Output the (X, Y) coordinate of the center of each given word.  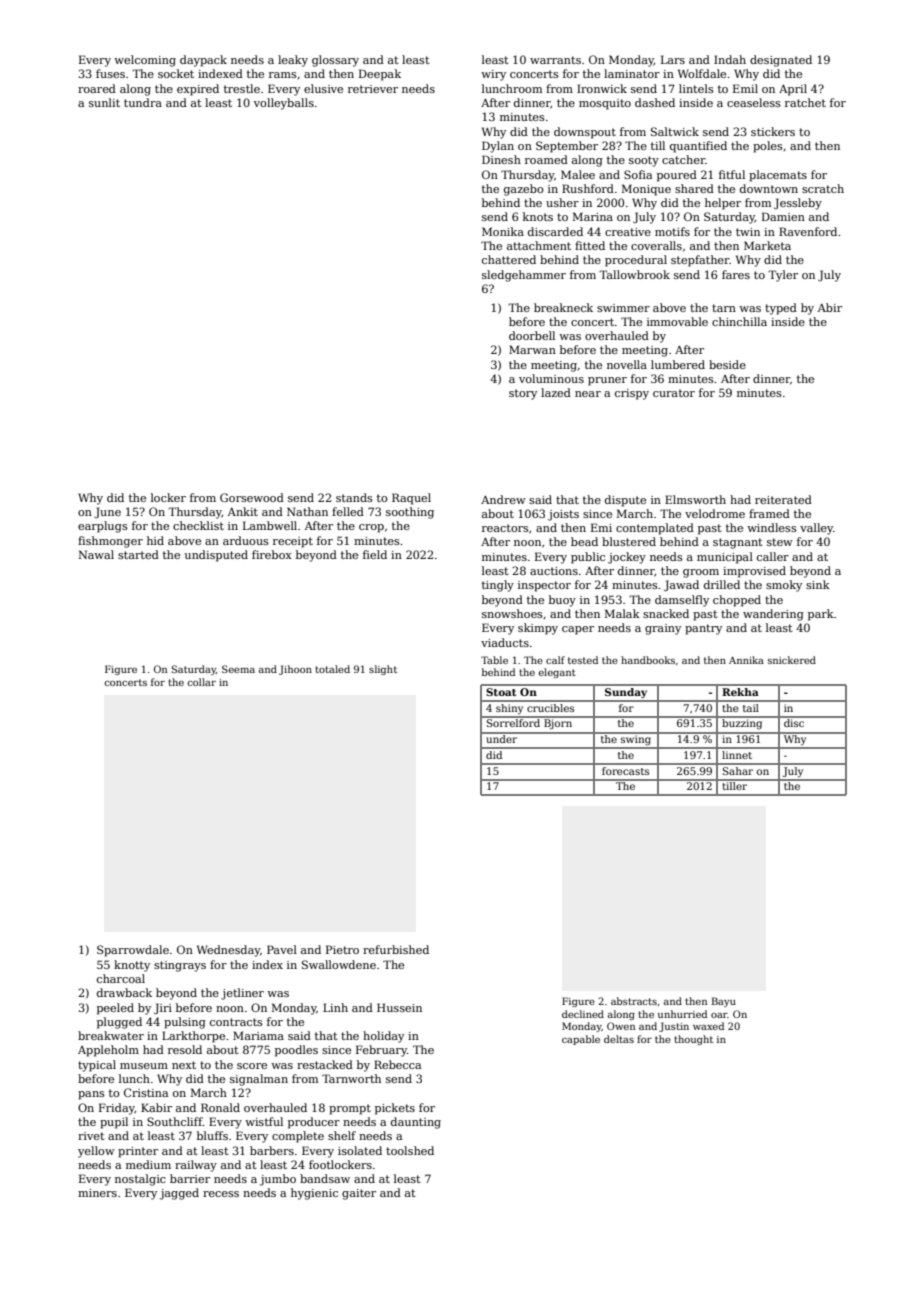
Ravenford (808, 231)
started (138, 554)
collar (202, 682)
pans (91, 1095)
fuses (110, 73)
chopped (737, 601)
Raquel (411, 499)
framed (769, 513)
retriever (373, 89)
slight (383, 670)
